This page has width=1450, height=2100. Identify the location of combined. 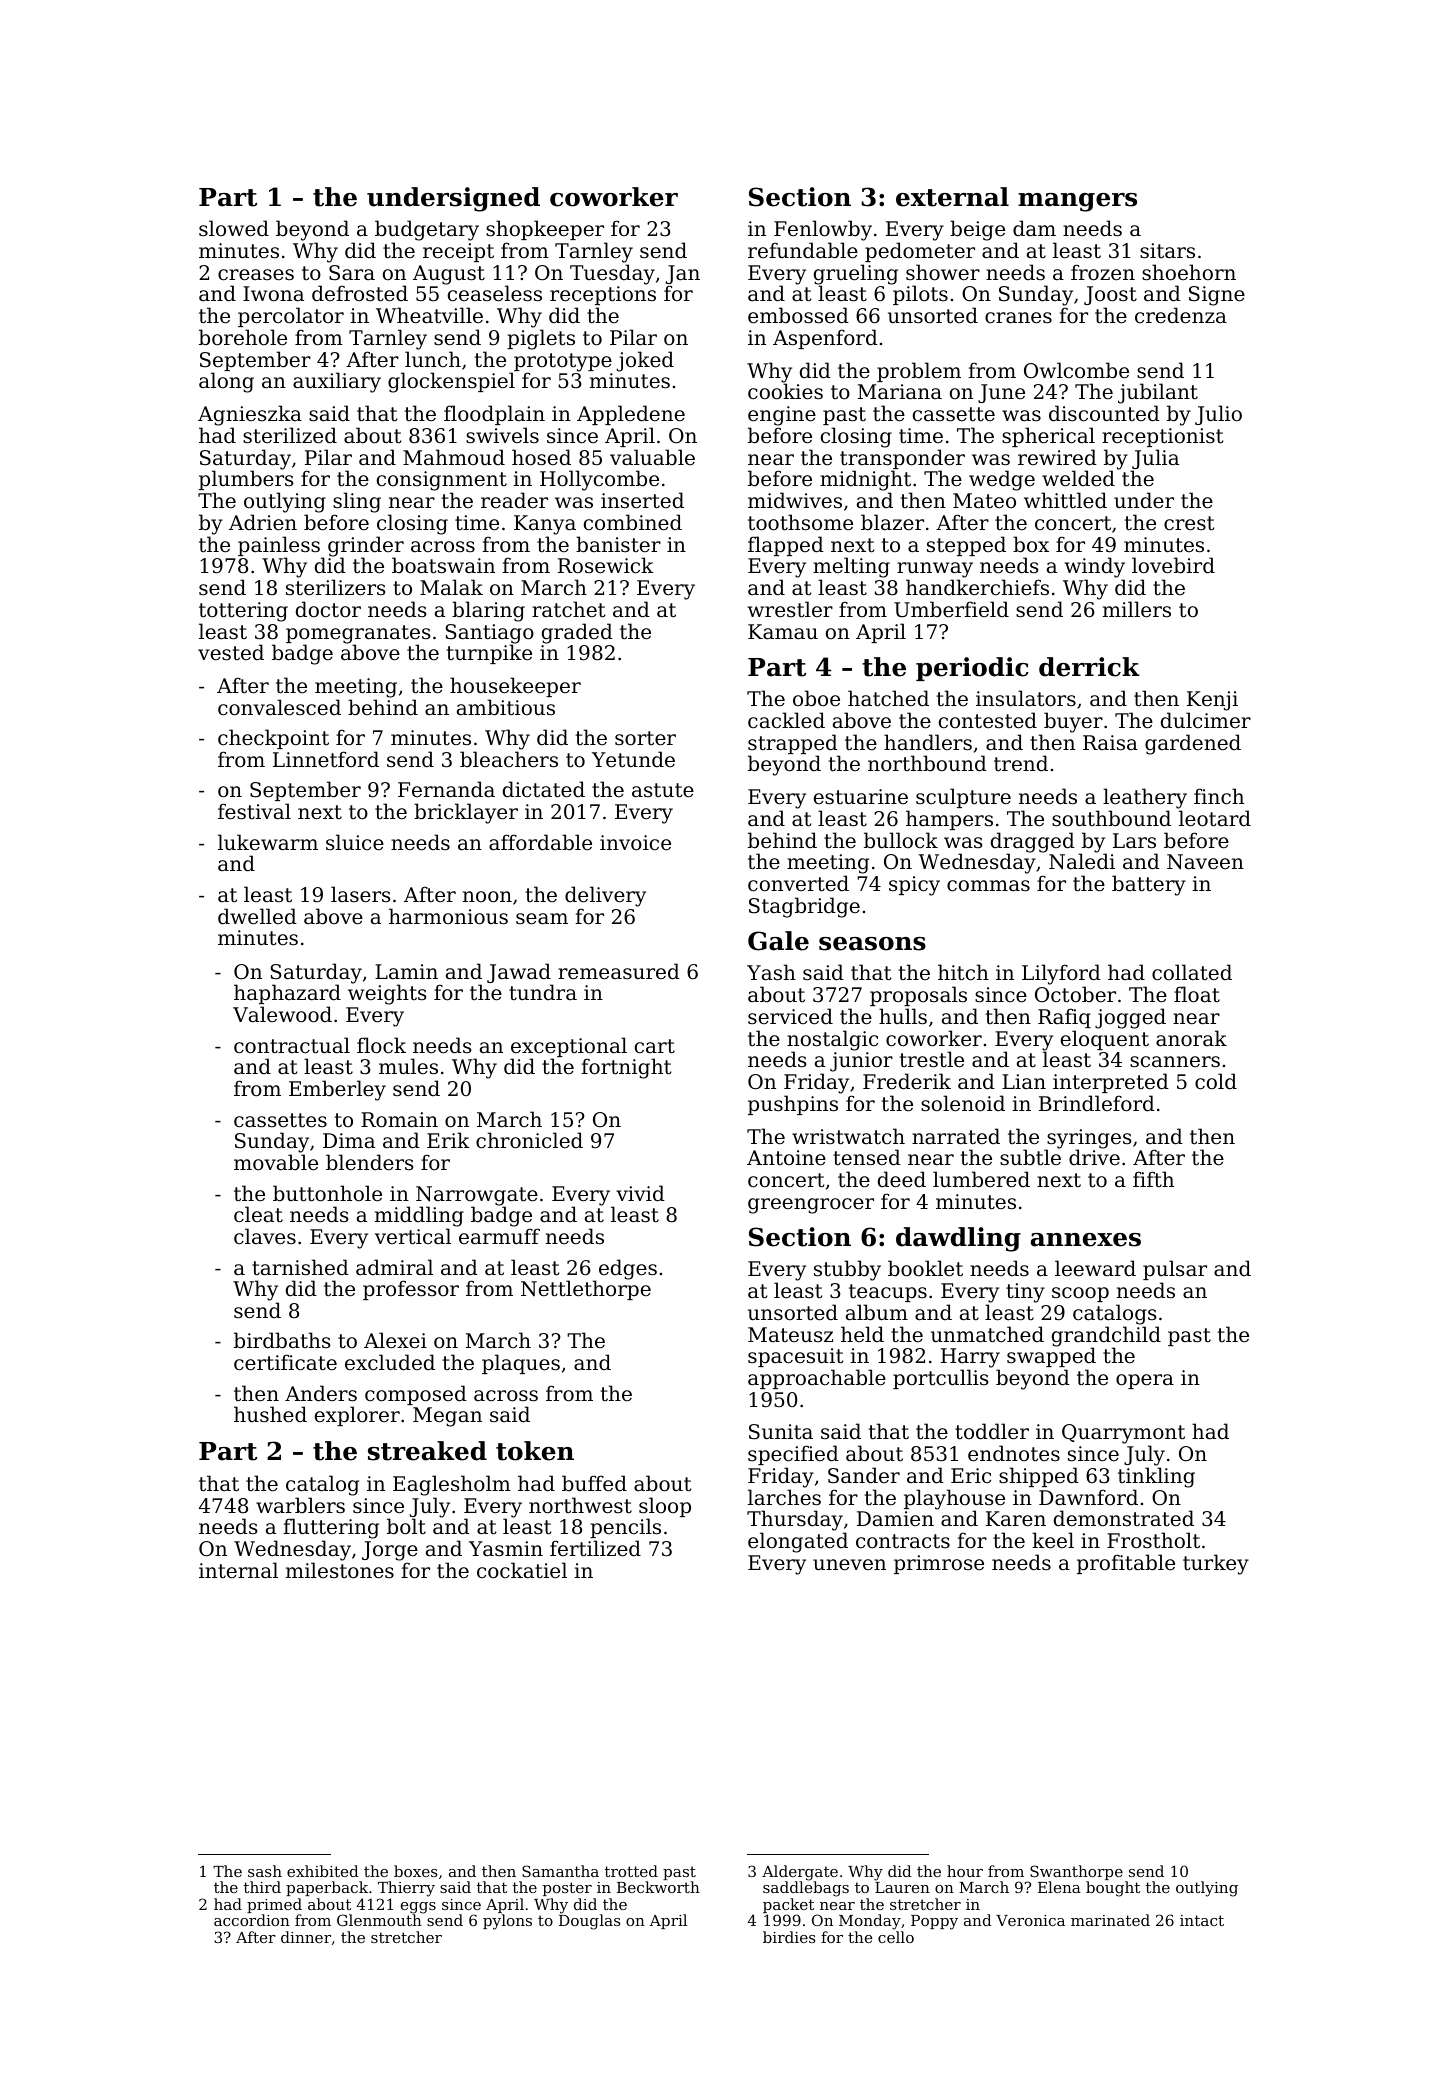
(633, 522).
